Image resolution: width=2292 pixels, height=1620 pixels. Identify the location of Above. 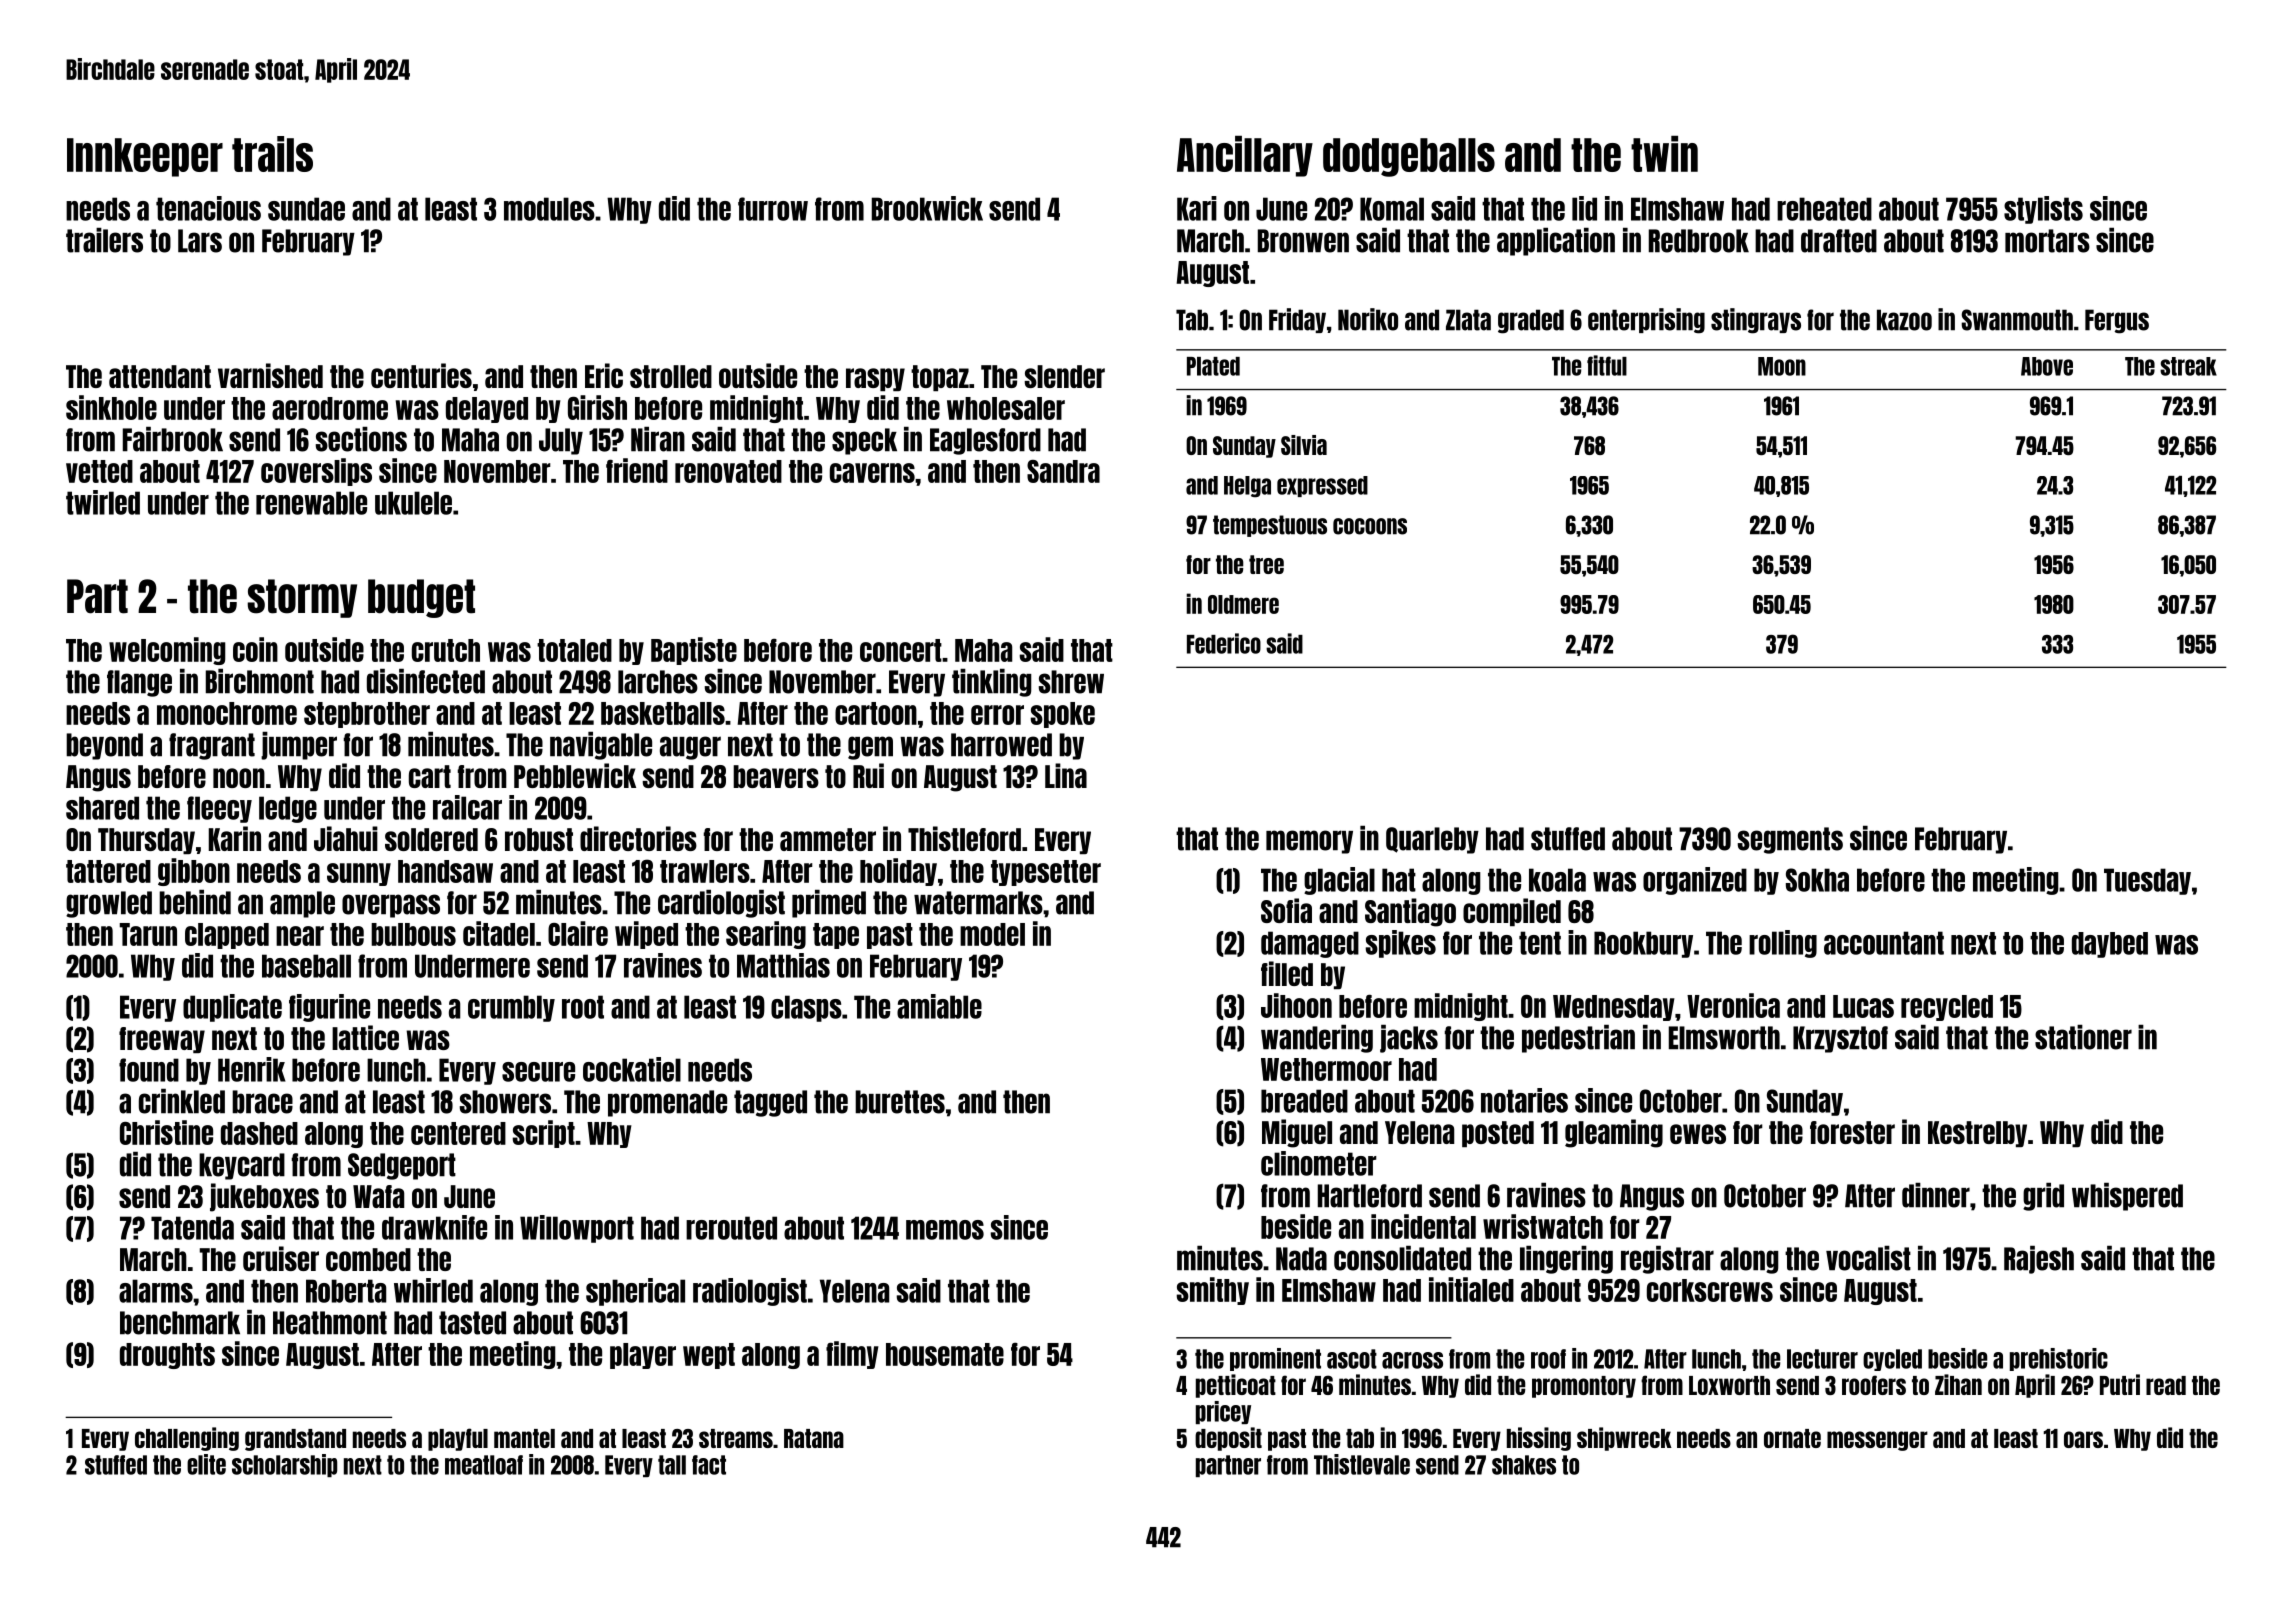
(2047, 366).
